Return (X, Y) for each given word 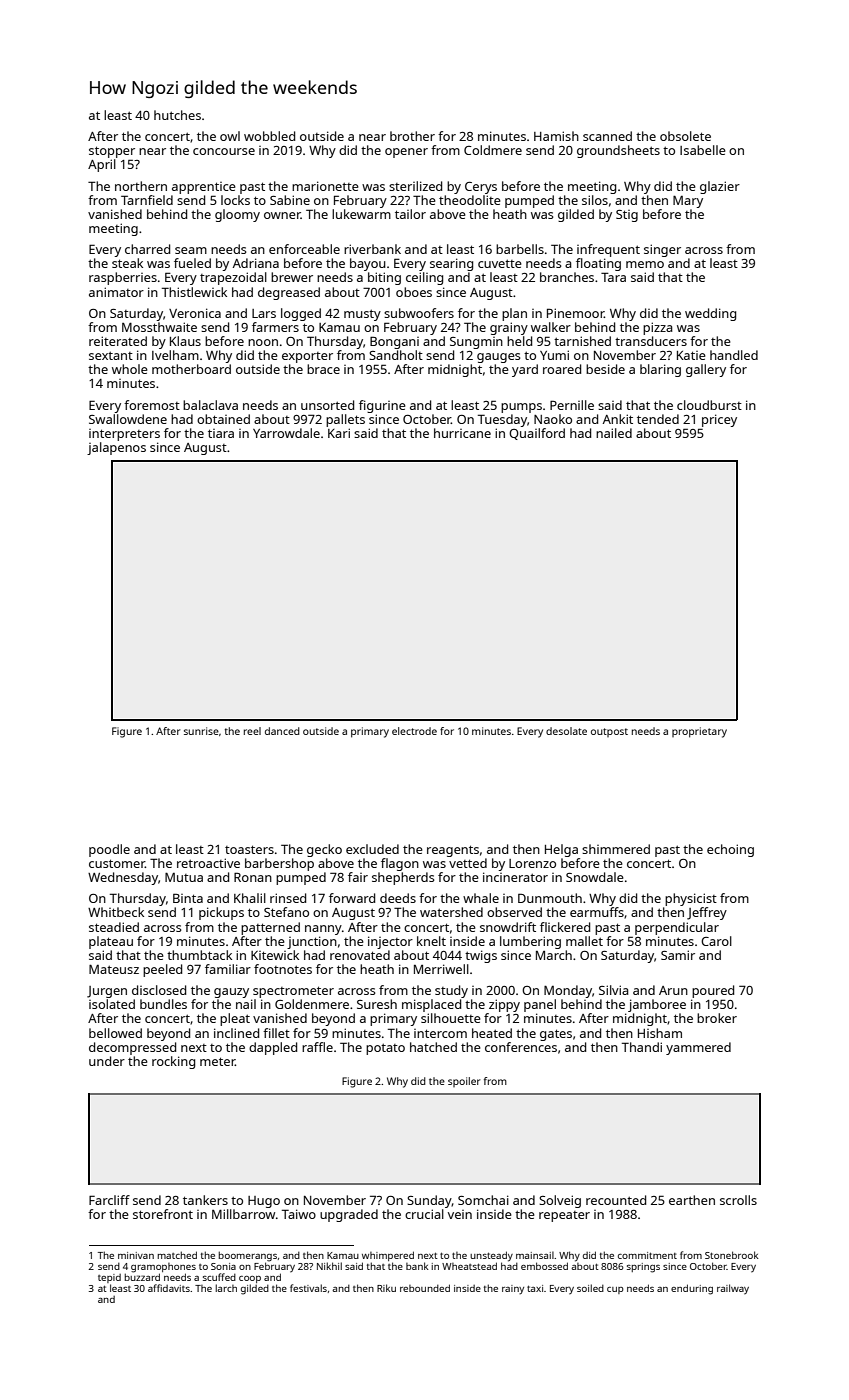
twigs (481, 956)
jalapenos (116, 448)
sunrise (201, 731)
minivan (136, 1255)
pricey (719, 420)
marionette (325, 186)
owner (282, 215)
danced (282, 731)
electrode (414, 731)
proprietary (699, 732)
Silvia (614, 990)
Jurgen (107, 992)
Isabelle (703, 150)
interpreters (124, 435)
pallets (345, 420)
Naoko (553, 419)
